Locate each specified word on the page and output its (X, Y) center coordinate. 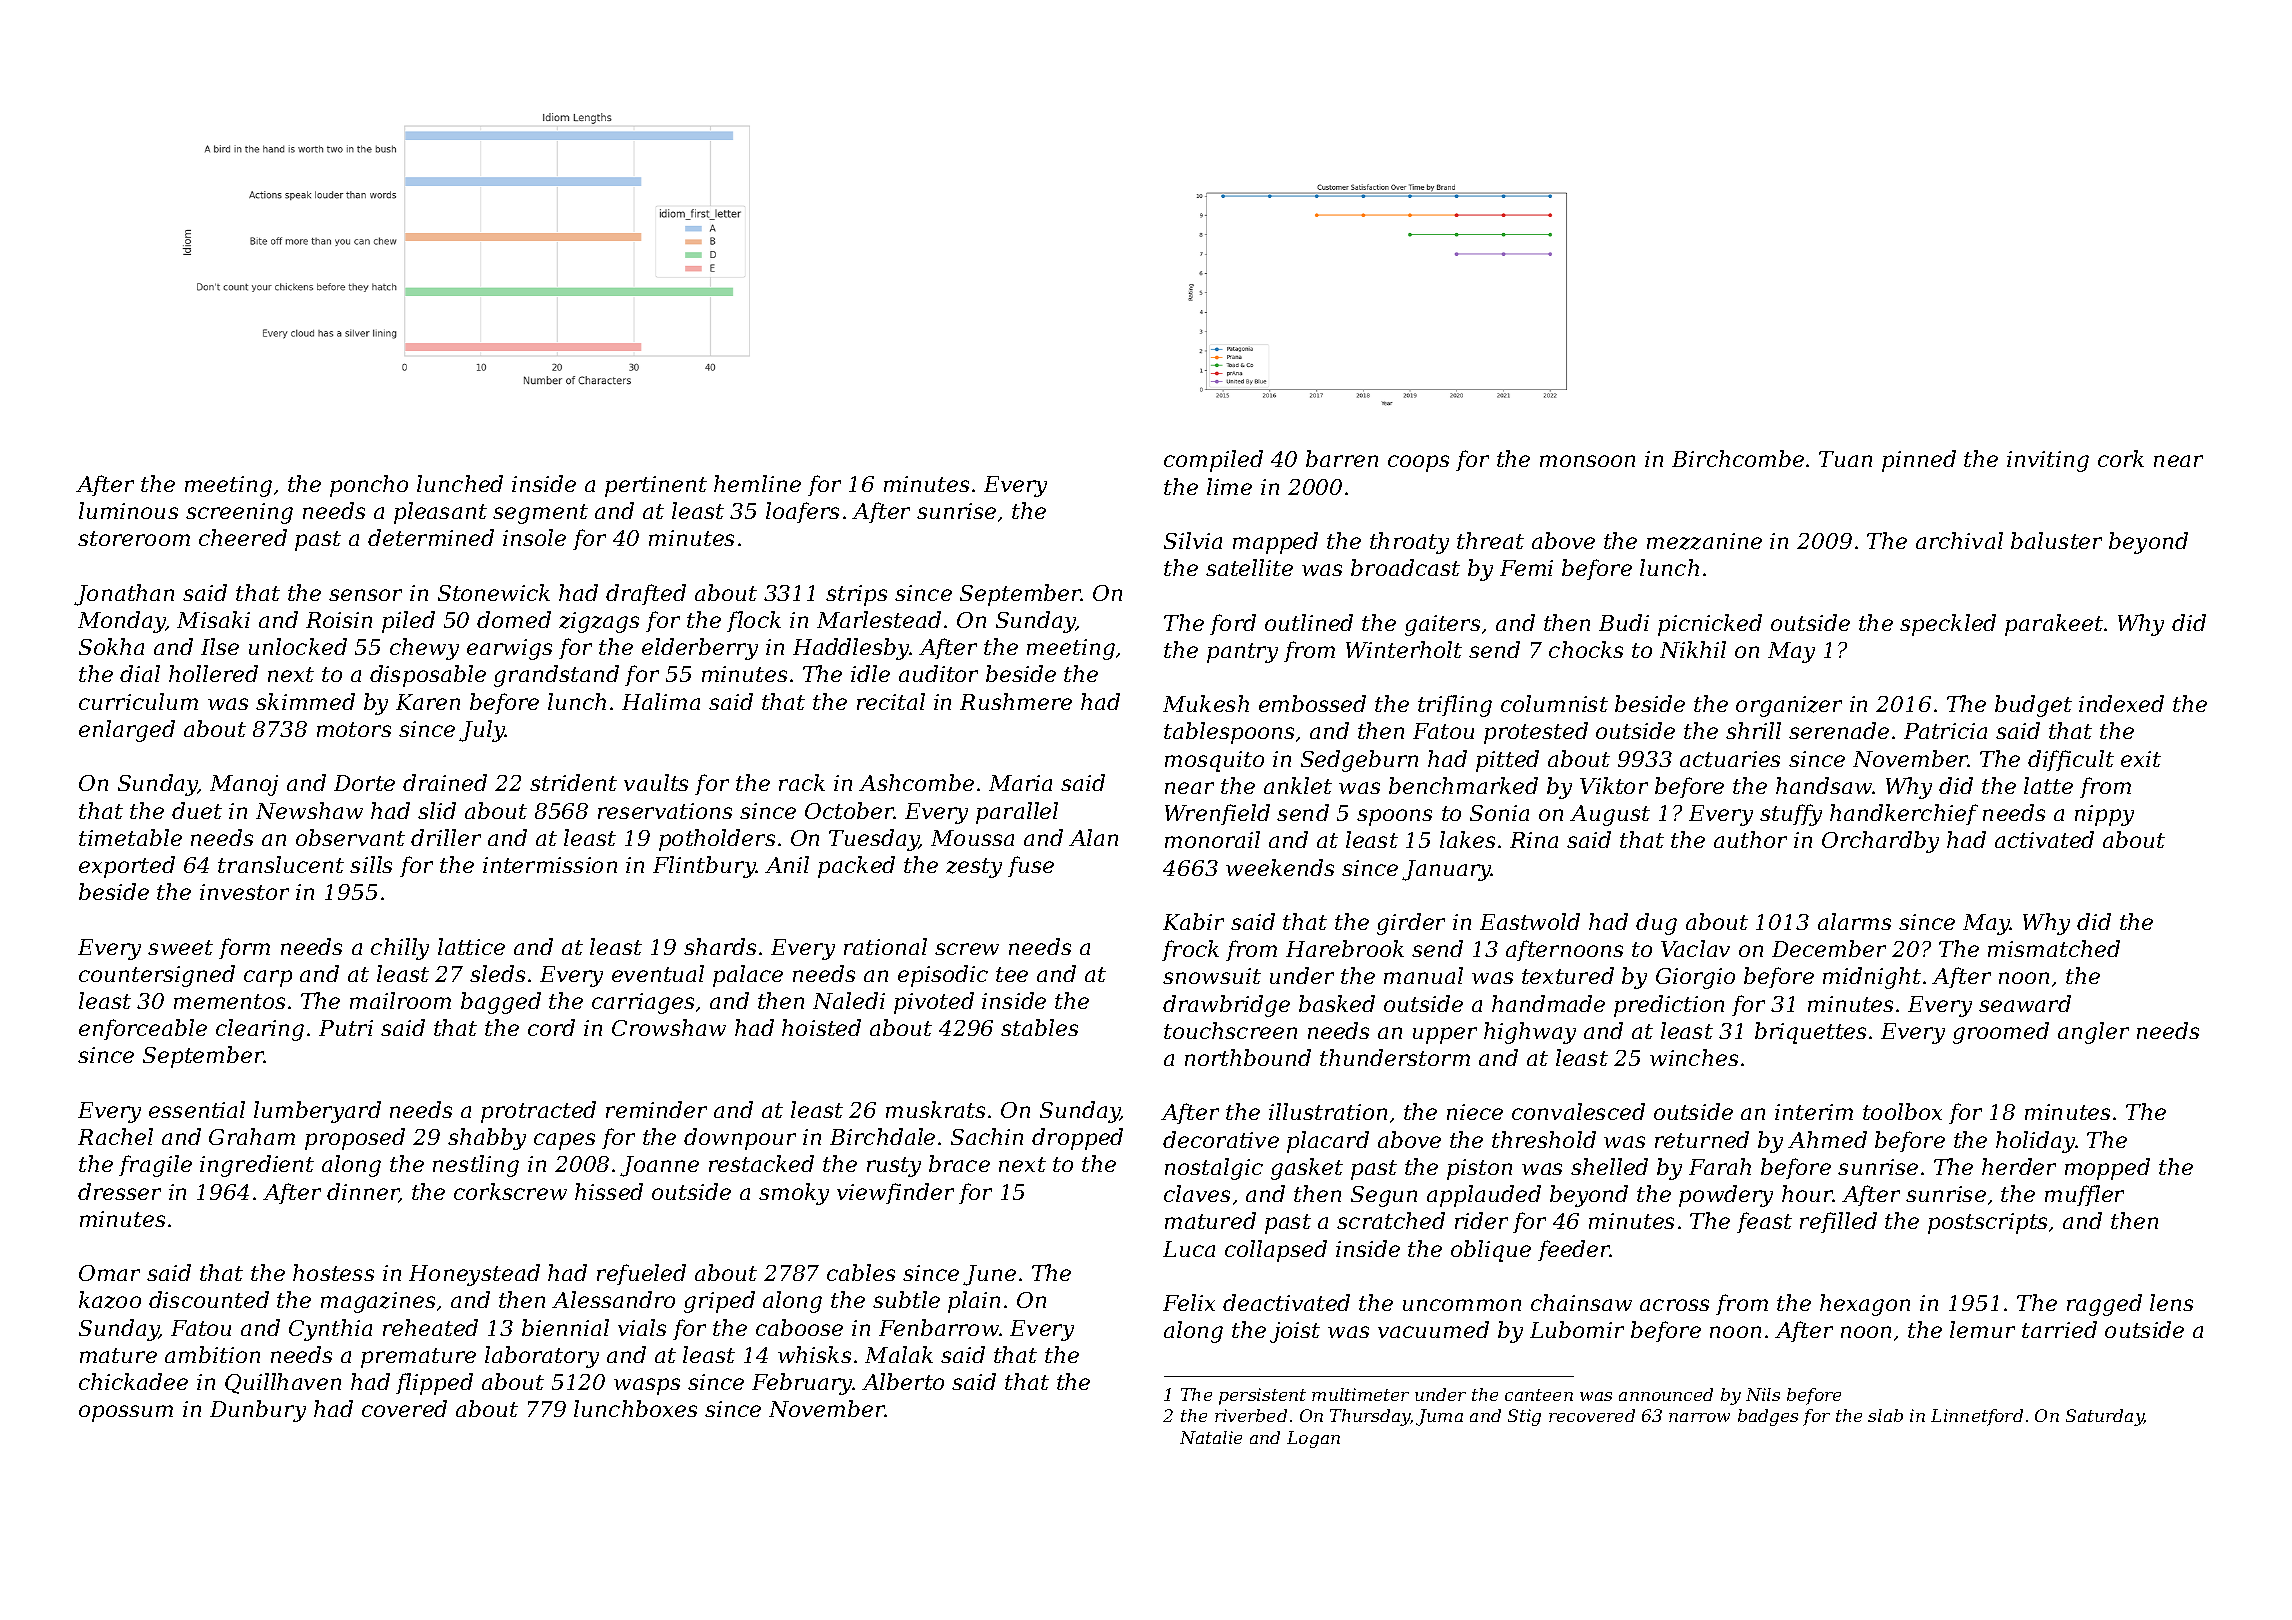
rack (802, 782)
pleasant (440, 513)
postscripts (1987, 1223)
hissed (609, 1191)
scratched (1391, 1220)
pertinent (656, 486)
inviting (2048, 461)
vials (642, 1327)
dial (140, 673)
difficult (2071, 760)
